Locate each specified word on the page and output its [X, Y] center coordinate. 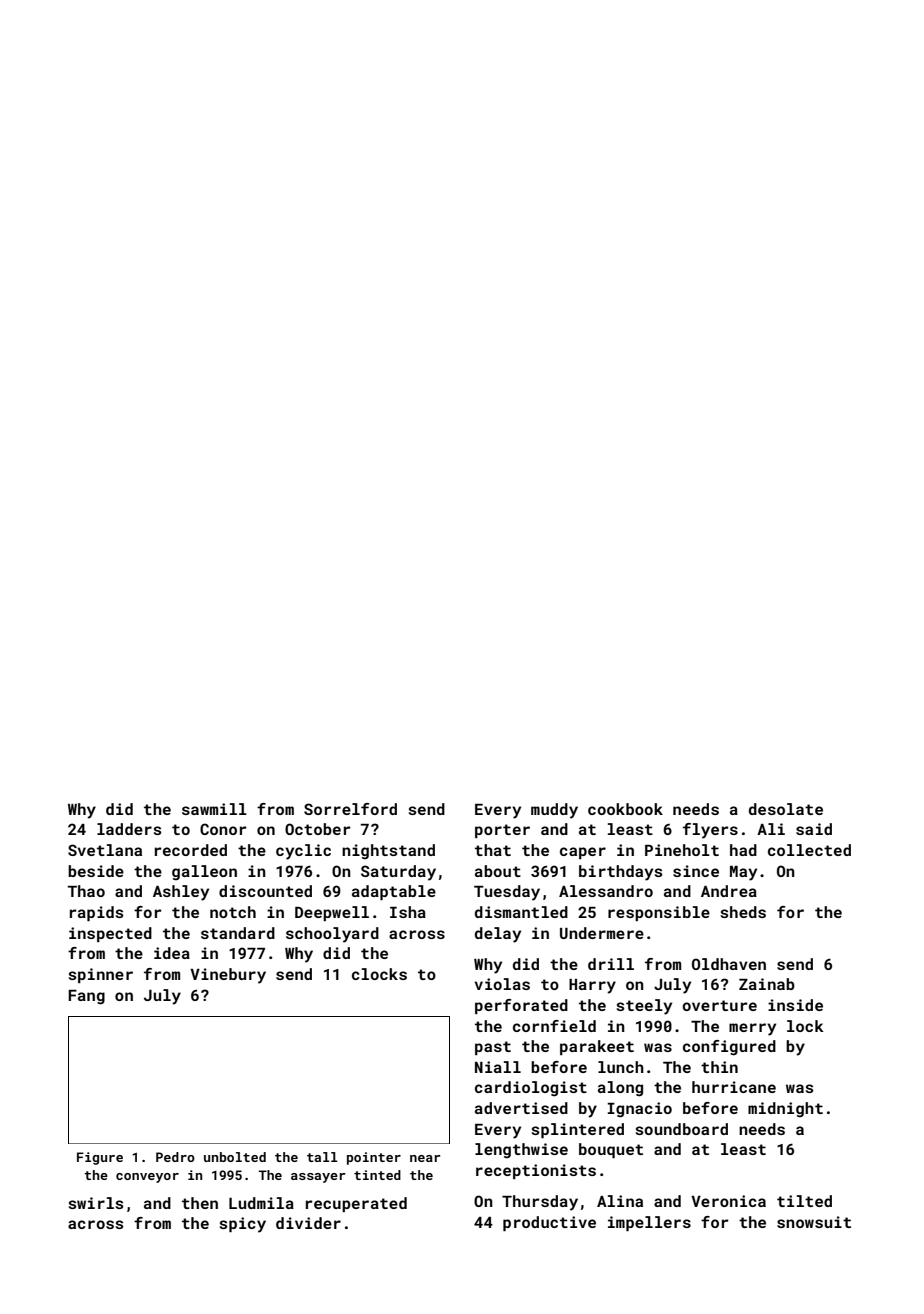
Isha [408, 912]
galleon [204, 873]
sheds [743, 912]
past [493, 1048]
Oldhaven [729, 964]
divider [308, 1223]
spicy [242, 1225]
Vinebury [228, 976]
